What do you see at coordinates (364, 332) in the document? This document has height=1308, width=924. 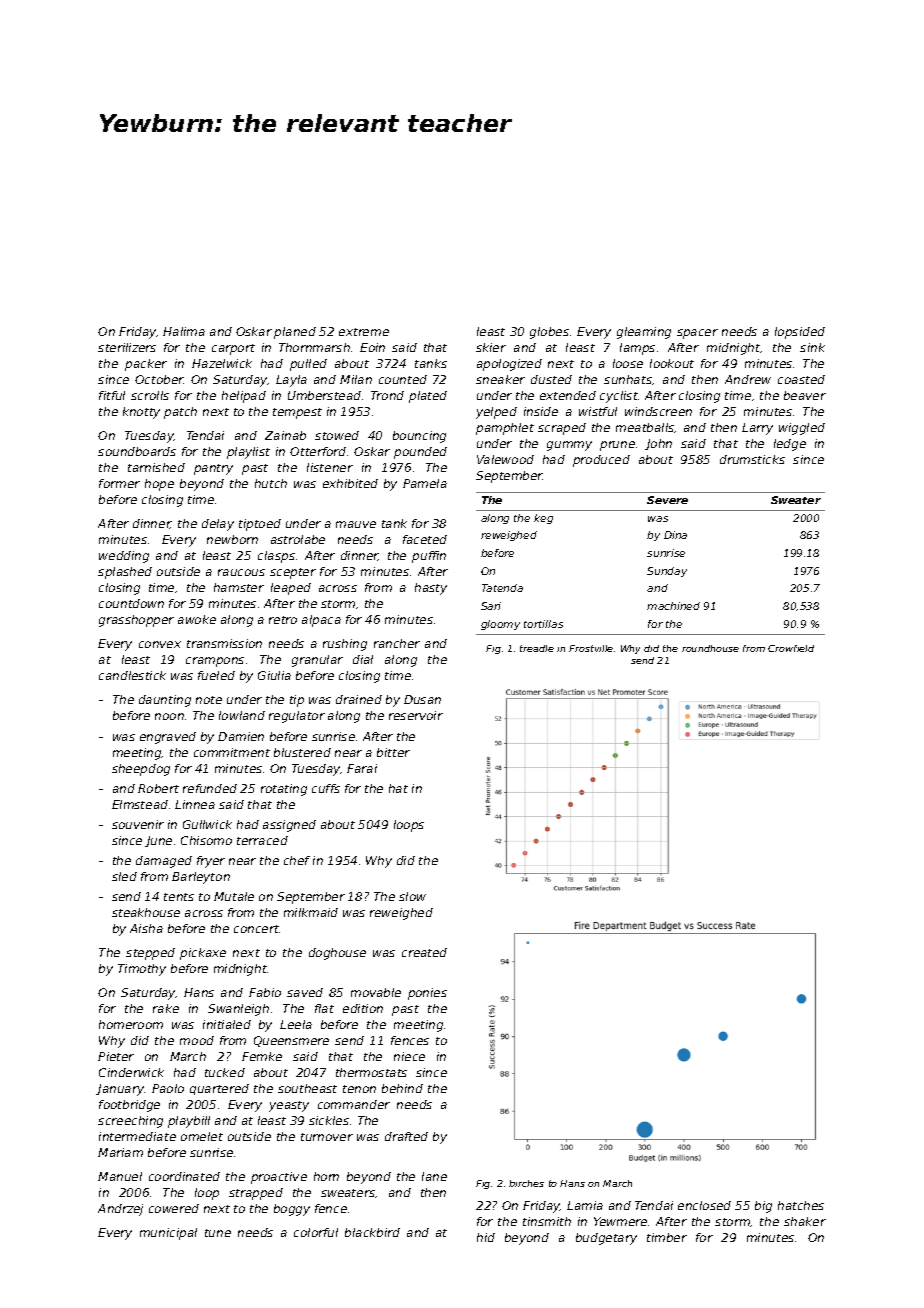 I see `extreme` at bounding box center [364, 332].
